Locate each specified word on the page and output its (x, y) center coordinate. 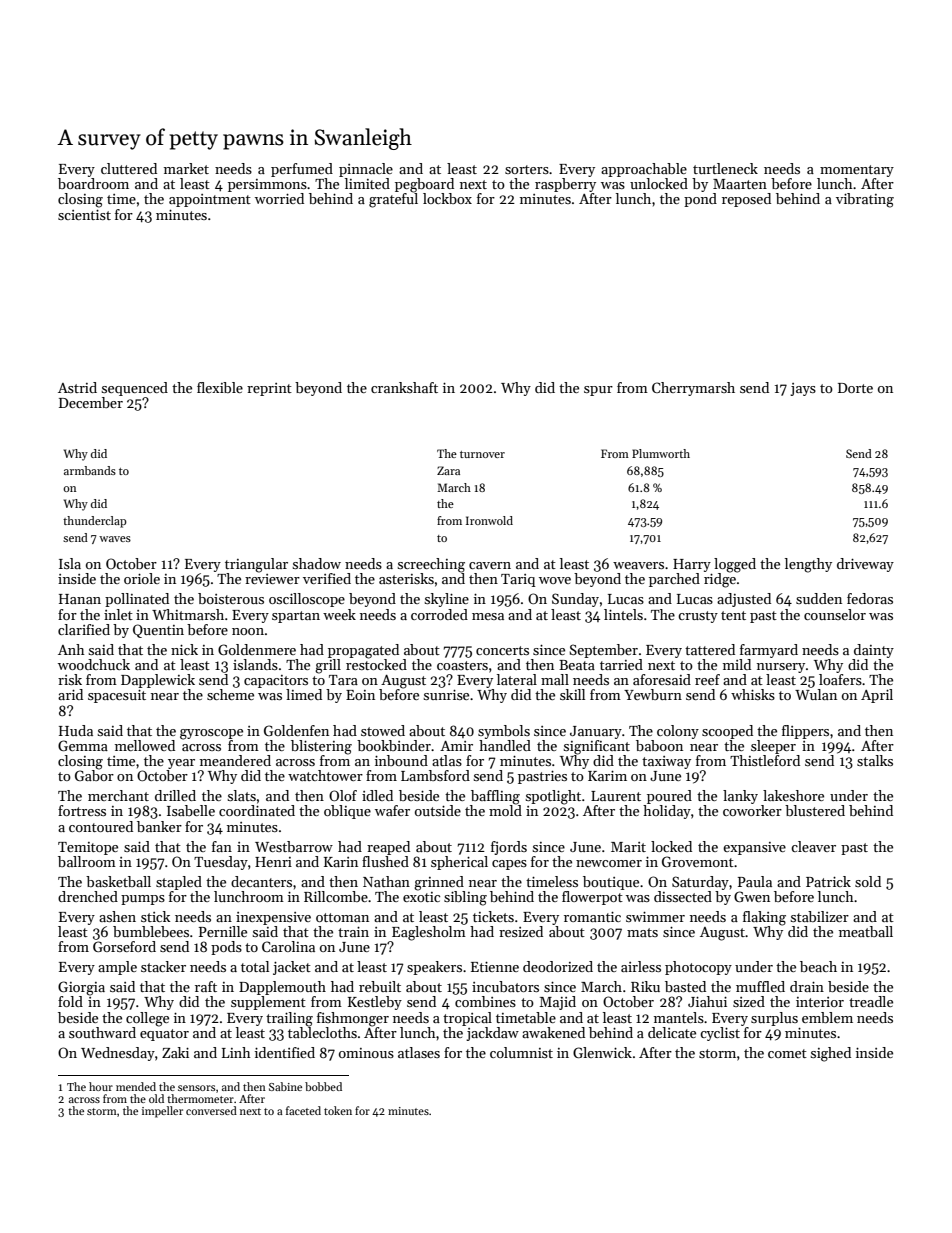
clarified (84, 629)
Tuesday (221, 863)
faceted (303, 1110)
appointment (210, 200)
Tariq (518, 580)
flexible (220, 387)
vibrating (865, 200)
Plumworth (661, 453)
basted (685, 986)
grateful (393, 200)
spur (598, 391)
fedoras (870, 598)
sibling (465, 898)
